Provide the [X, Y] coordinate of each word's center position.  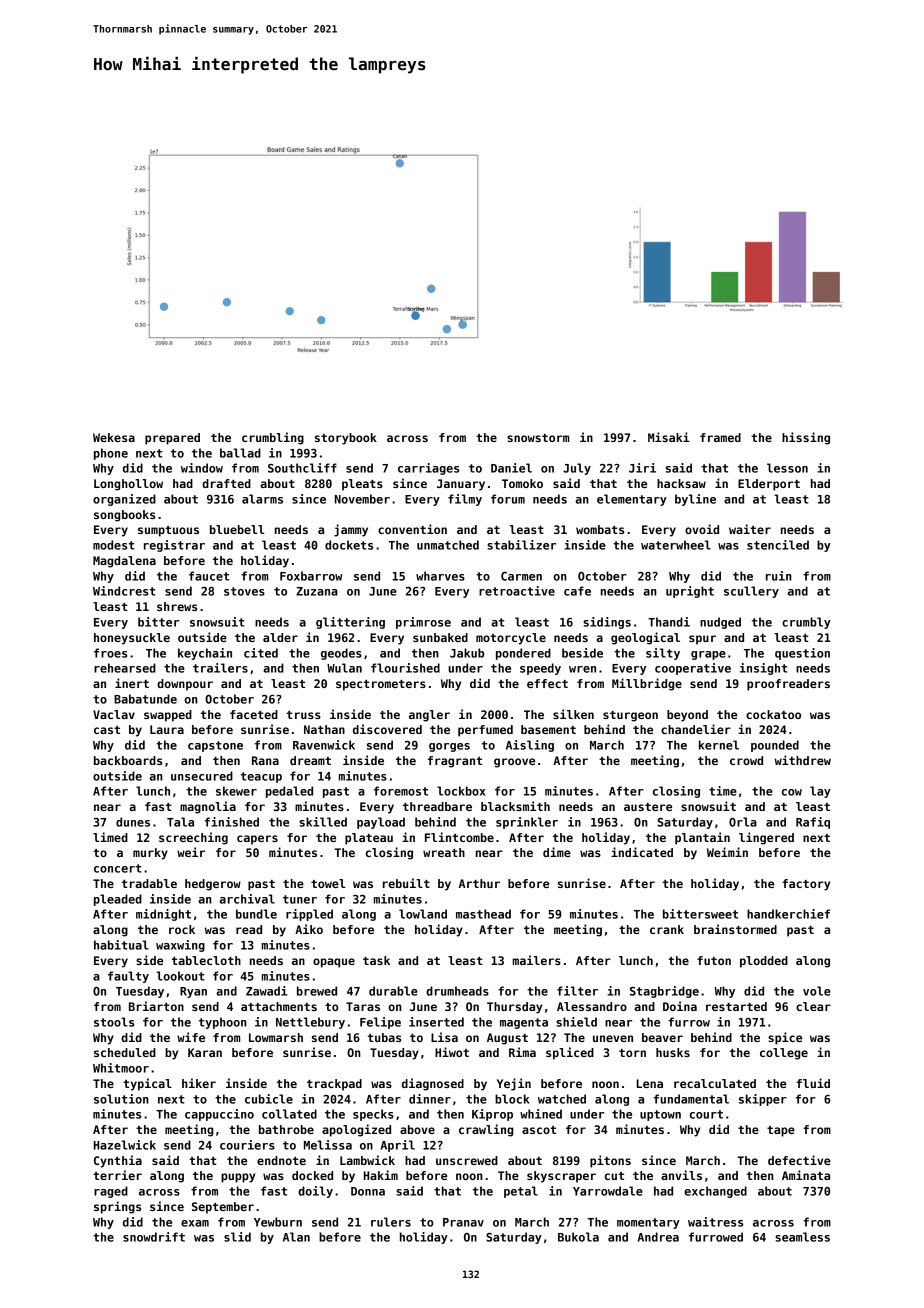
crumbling [273, 438]
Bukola [578, 1237]
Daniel [511, 468]
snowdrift [154, 1237]
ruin [779, 576]
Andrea [658, 1237]
